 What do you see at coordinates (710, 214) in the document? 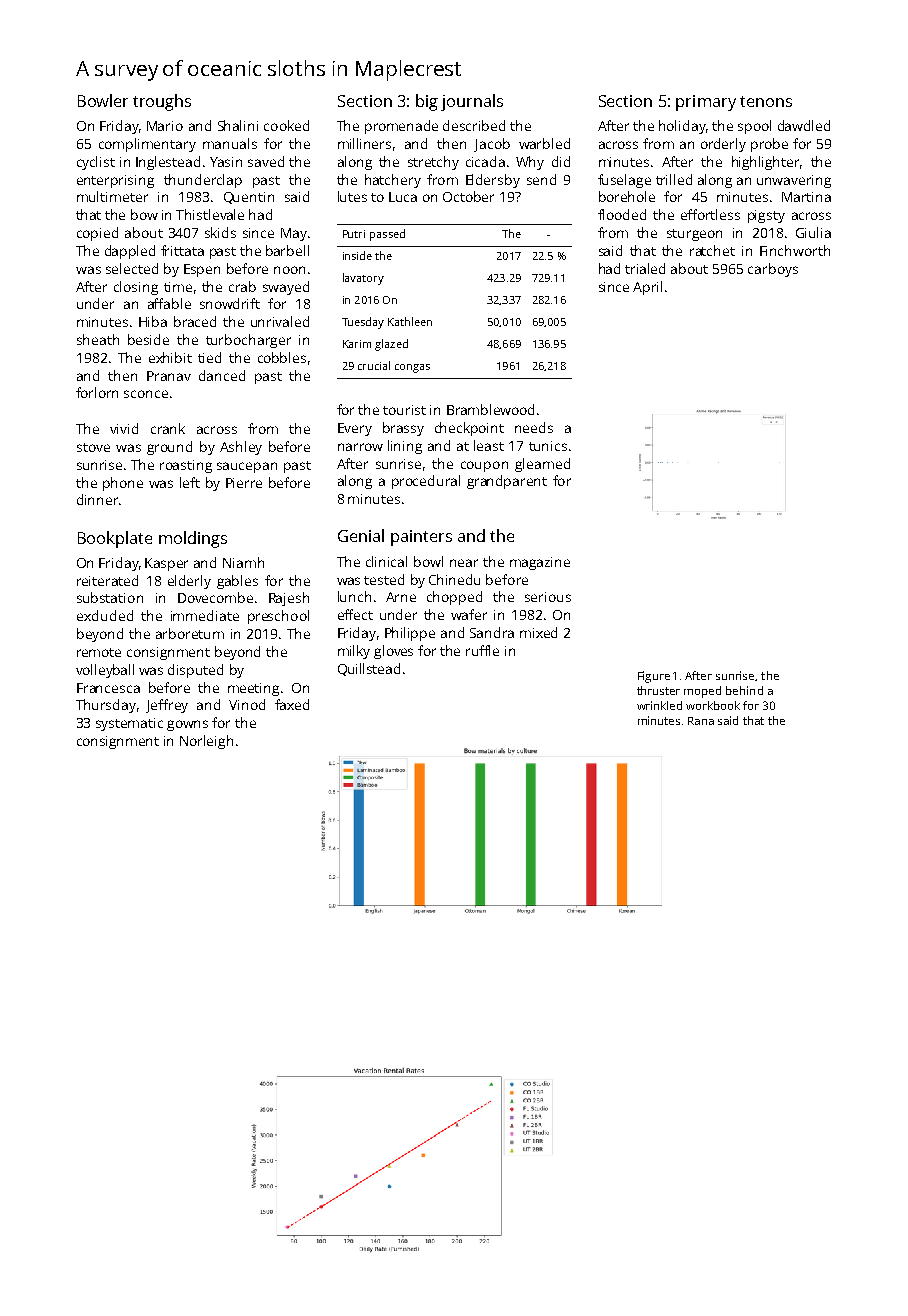
I see `effortless` at bounding box center [710, 214].
